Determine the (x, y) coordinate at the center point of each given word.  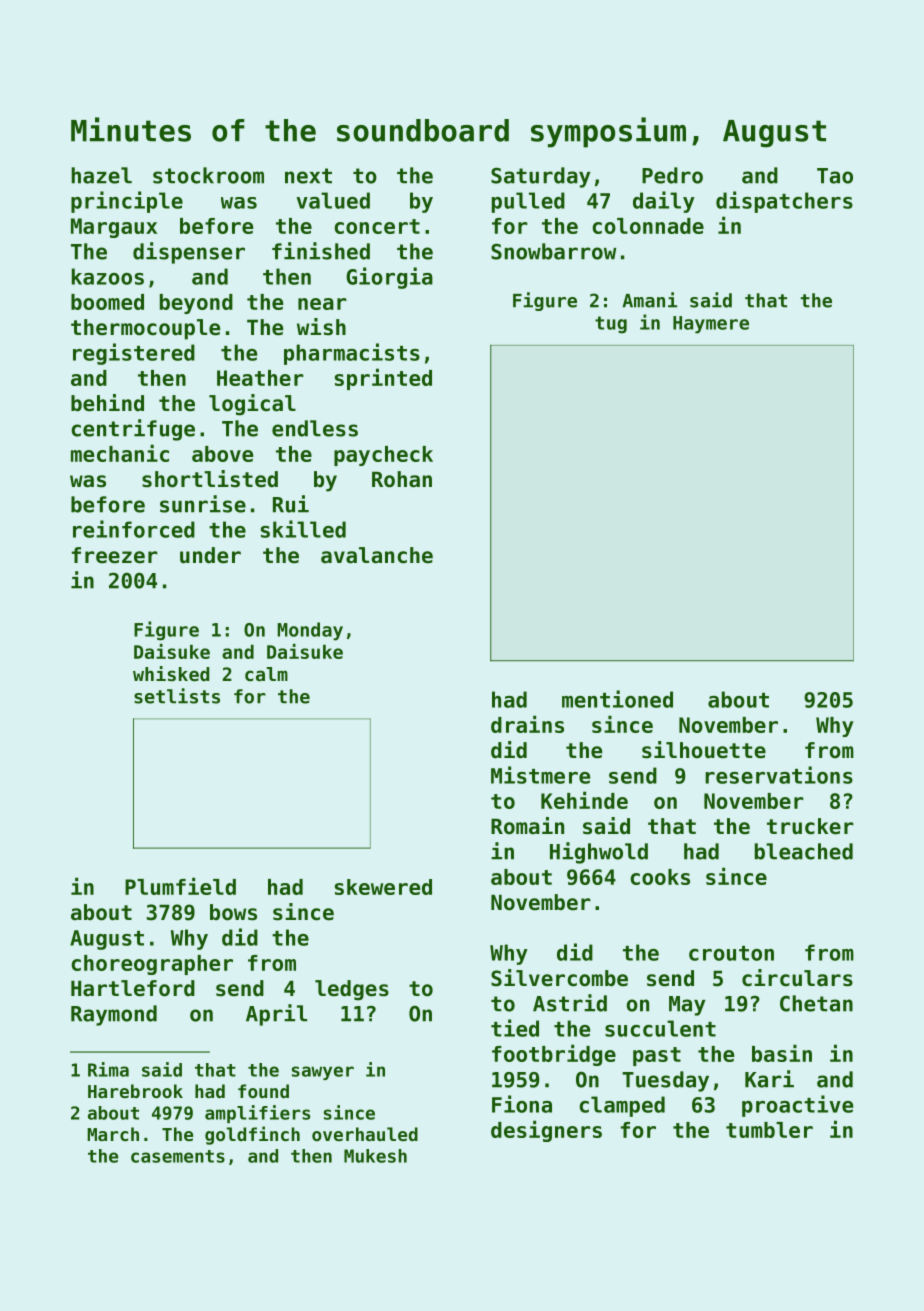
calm (266, 674)
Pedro (672, 175)
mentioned (617, 699)
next (308, 176)
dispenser (189, 253)
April (276, 1015)
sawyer (323, 1073)
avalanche (377, 555)
